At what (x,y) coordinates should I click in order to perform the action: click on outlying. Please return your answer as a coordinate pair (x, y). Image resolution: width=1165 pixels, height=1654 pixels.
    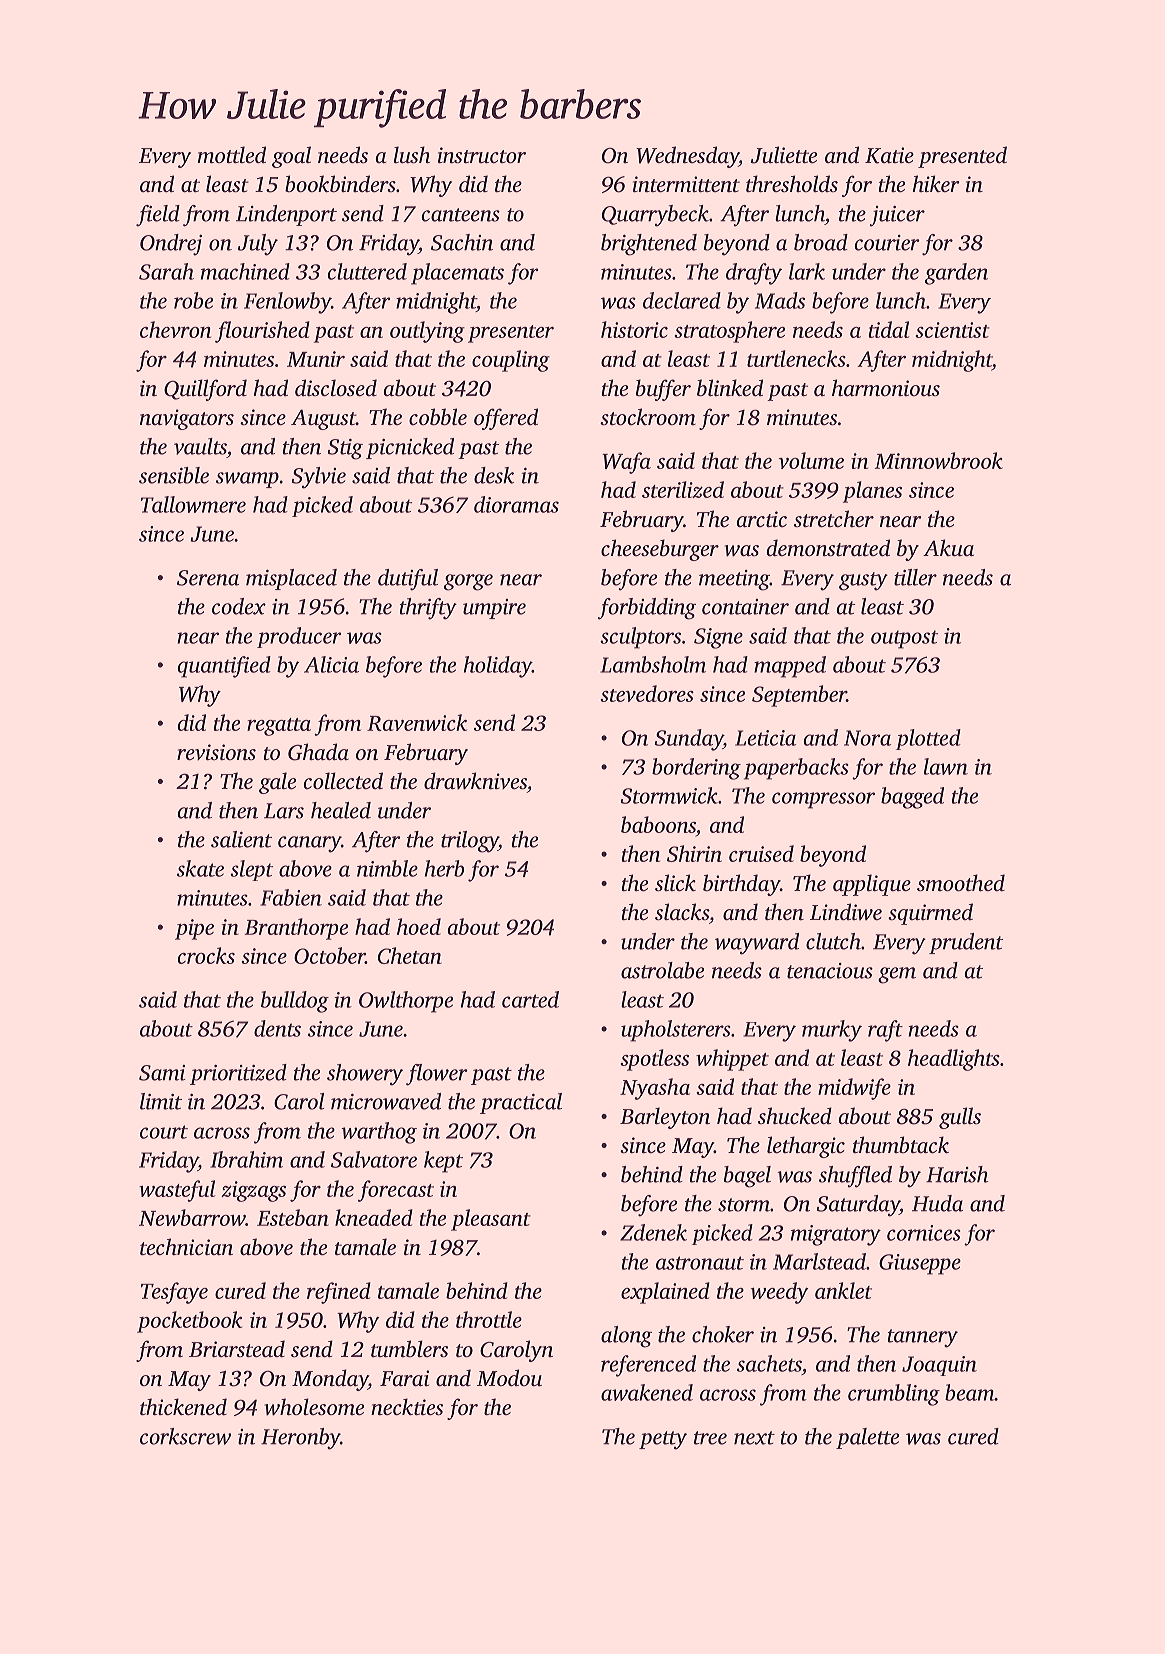
    Looking at the image, I should click on (427, 332).
